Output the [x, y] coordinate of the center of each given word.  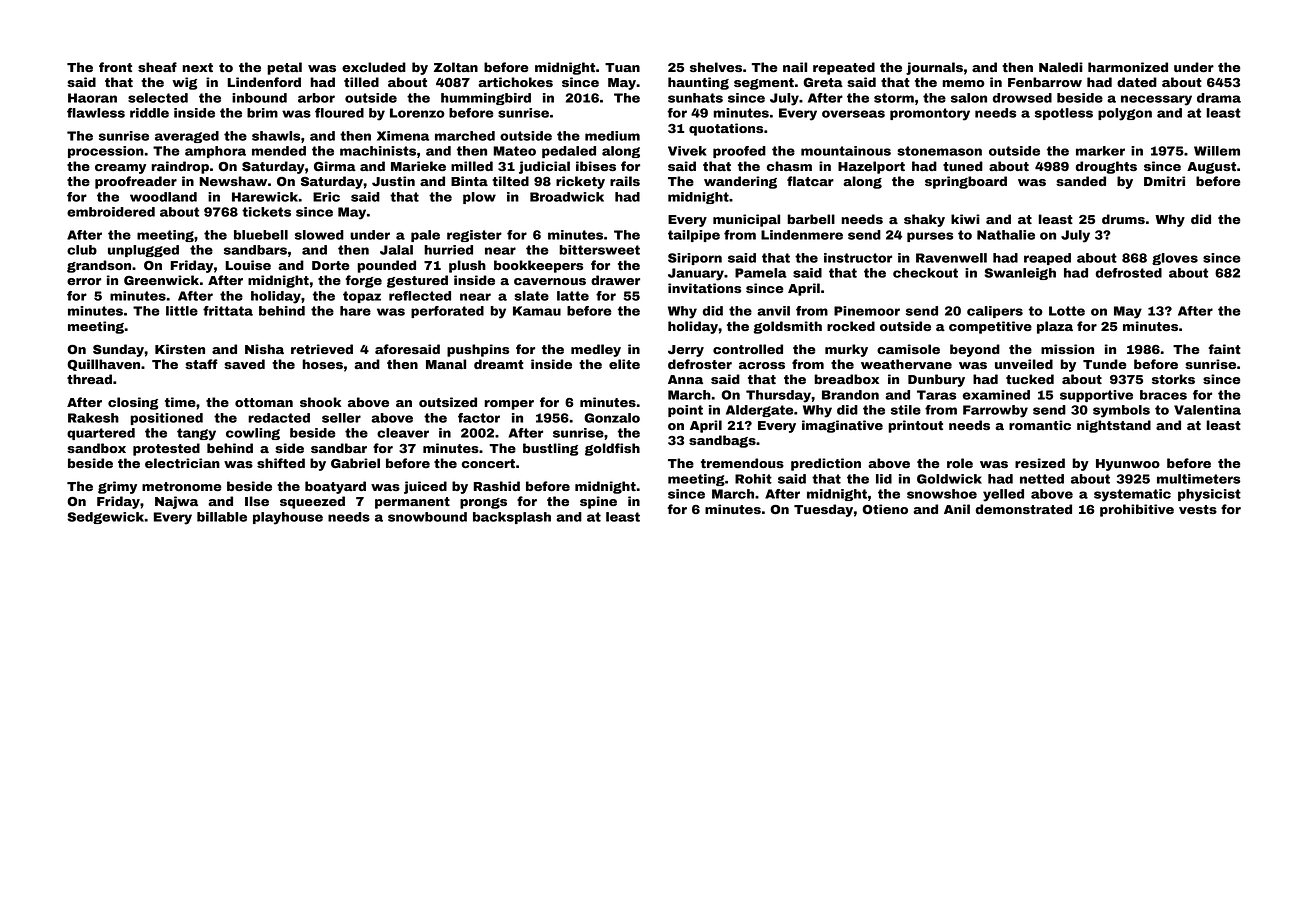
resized [1040, 463]
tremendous [742, 463]
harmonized [1128, 67]
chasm [789, 166]
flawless [96, 113]
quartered [101, 434]
